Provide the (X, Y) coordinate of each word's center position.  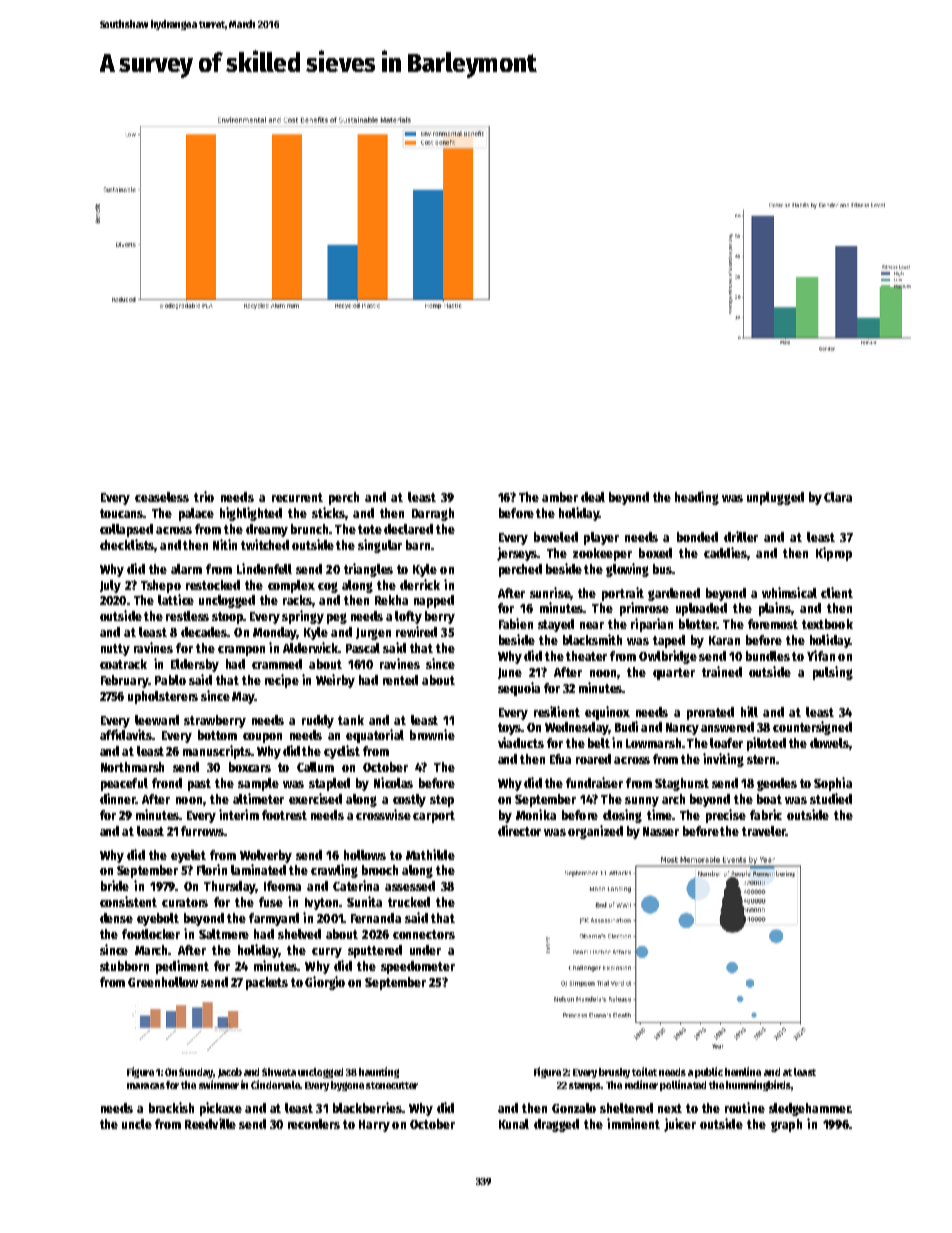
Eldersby (195, 665)
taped (669, 641)
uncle (137, 1124)
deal (593, 497)
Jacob (230, 1073)
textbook (827, 624)
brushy (614, 1073)
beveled (556, 537)
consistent (128, 901)
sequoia (519, 689)
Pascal (363, 648)
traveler (764, 831)
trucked (409, 902)
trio (204, 496)
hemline (743, 1071)
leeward (157, 720)
